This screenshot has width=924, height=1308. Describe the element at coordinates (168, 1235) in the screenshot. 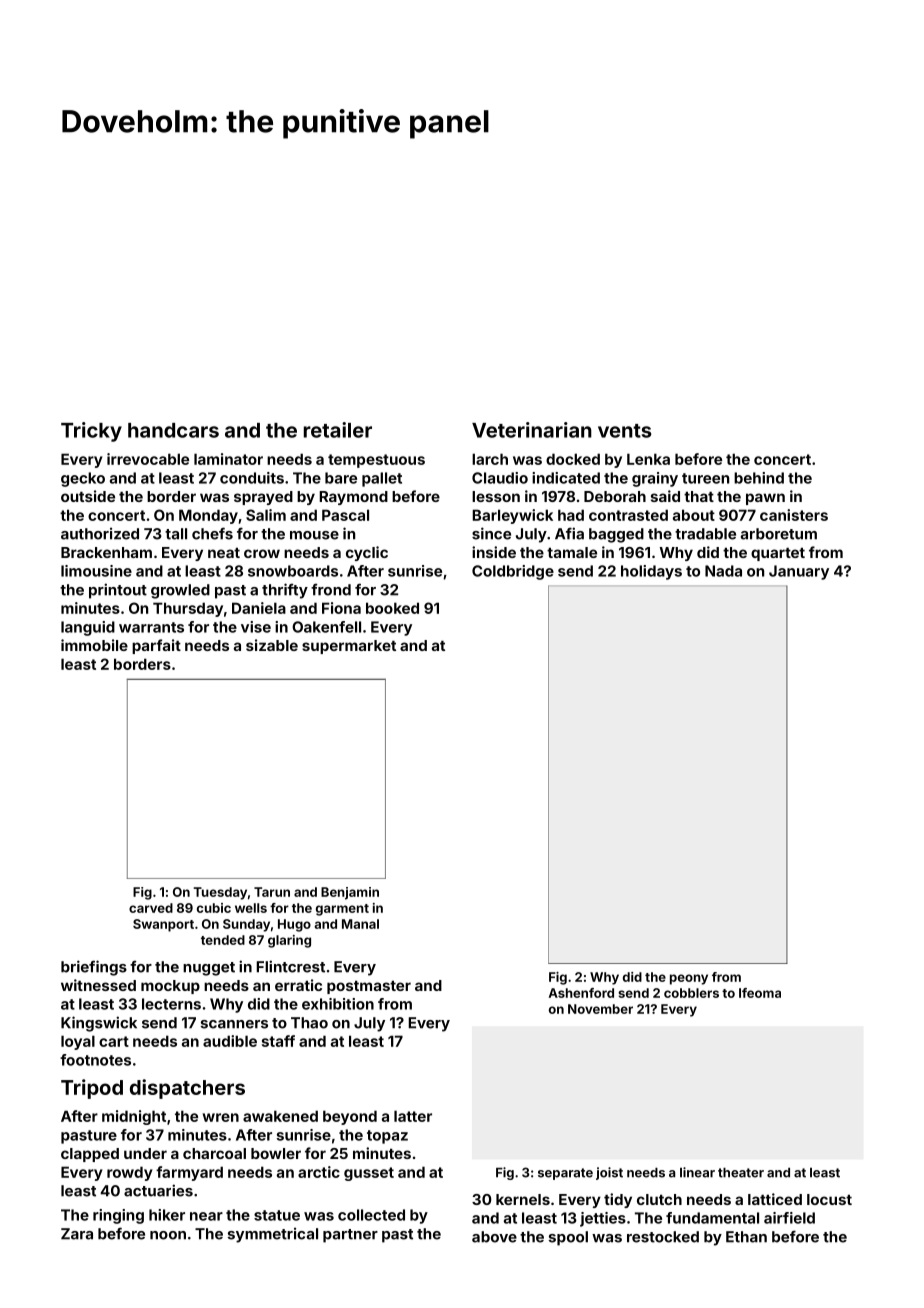

I see `noon` at that location.
